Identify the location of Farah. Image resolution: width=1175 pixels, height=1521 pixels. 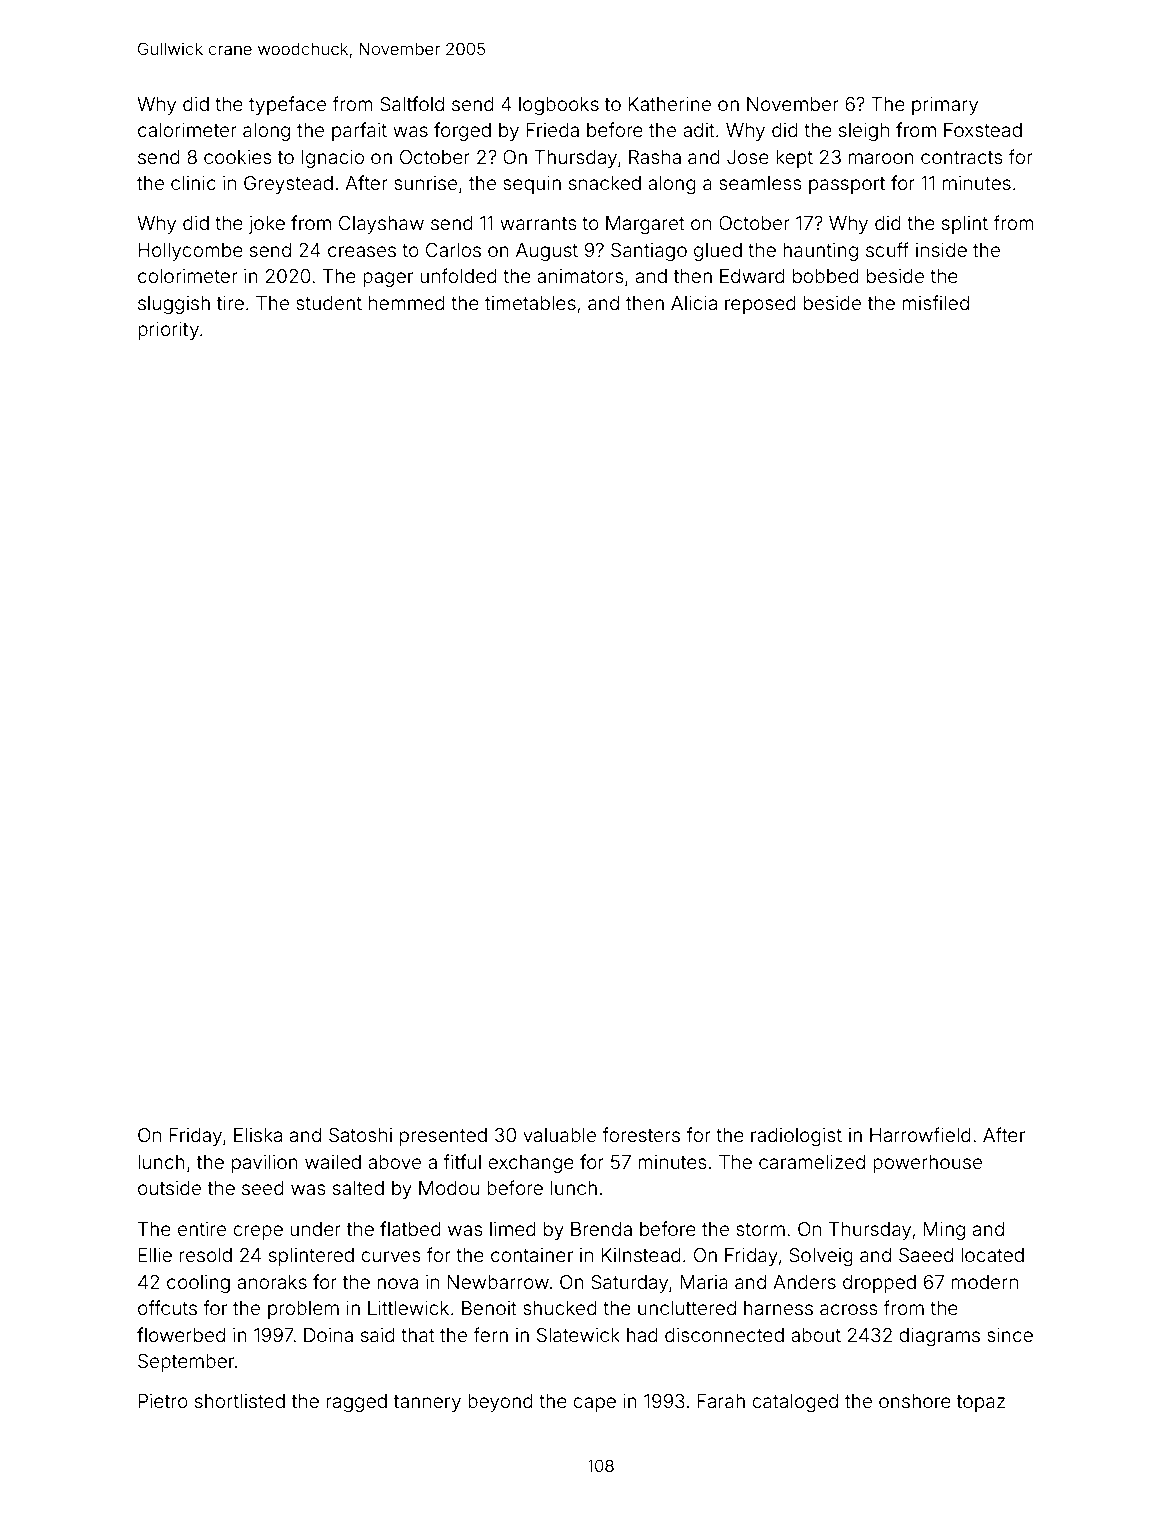
(721, 1401).
